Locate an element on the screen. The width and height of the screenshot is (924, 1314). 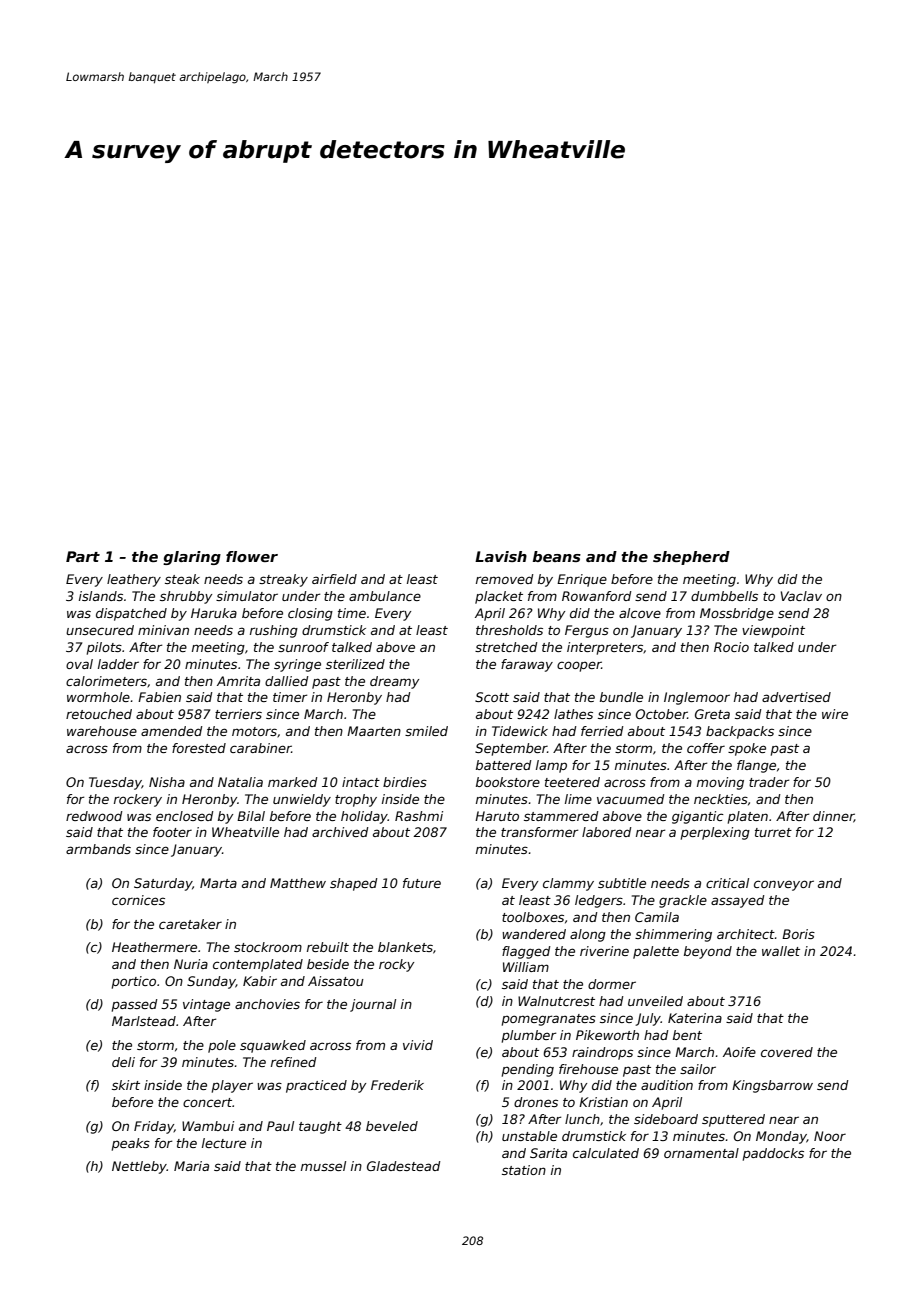
unsecured is located at coordinates (100, 630).
